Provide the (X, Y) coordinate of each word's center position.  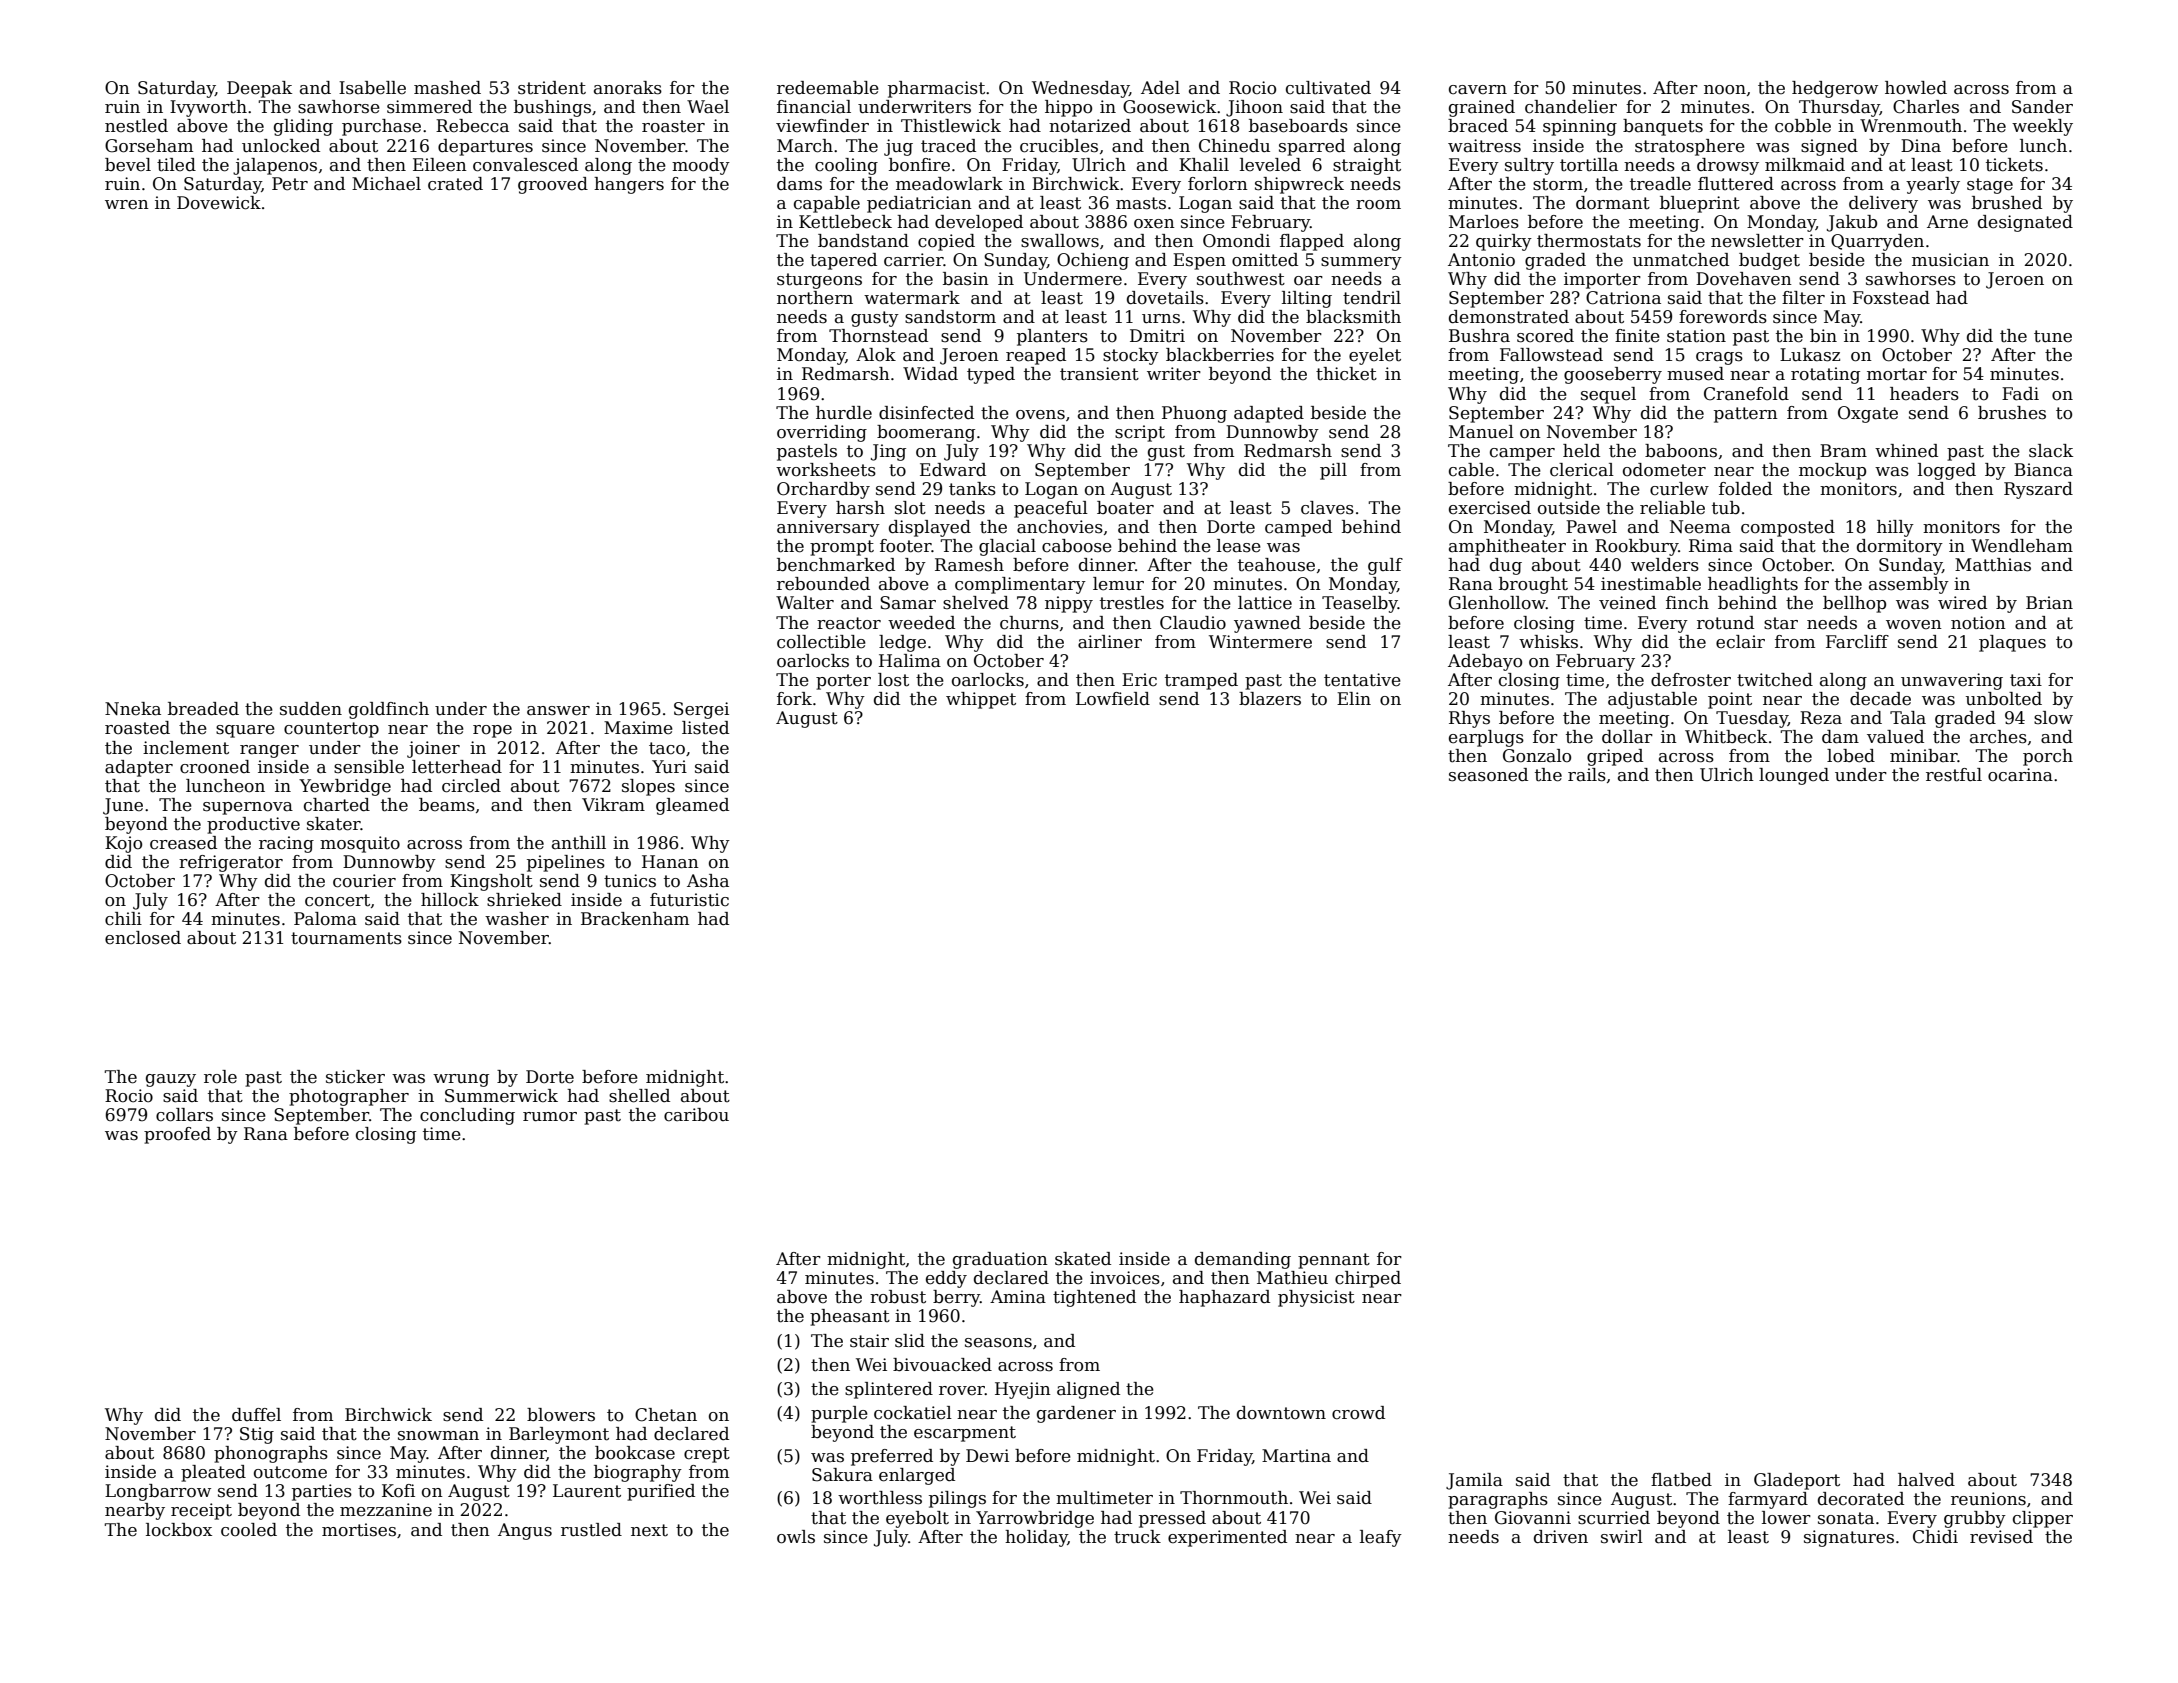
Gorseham (149, 146)
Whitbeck (1726, 737)
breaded (203, 709)
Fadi (2020, 394)
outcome (290, 1472)
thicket (1346, 374)
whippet (981, 700)
